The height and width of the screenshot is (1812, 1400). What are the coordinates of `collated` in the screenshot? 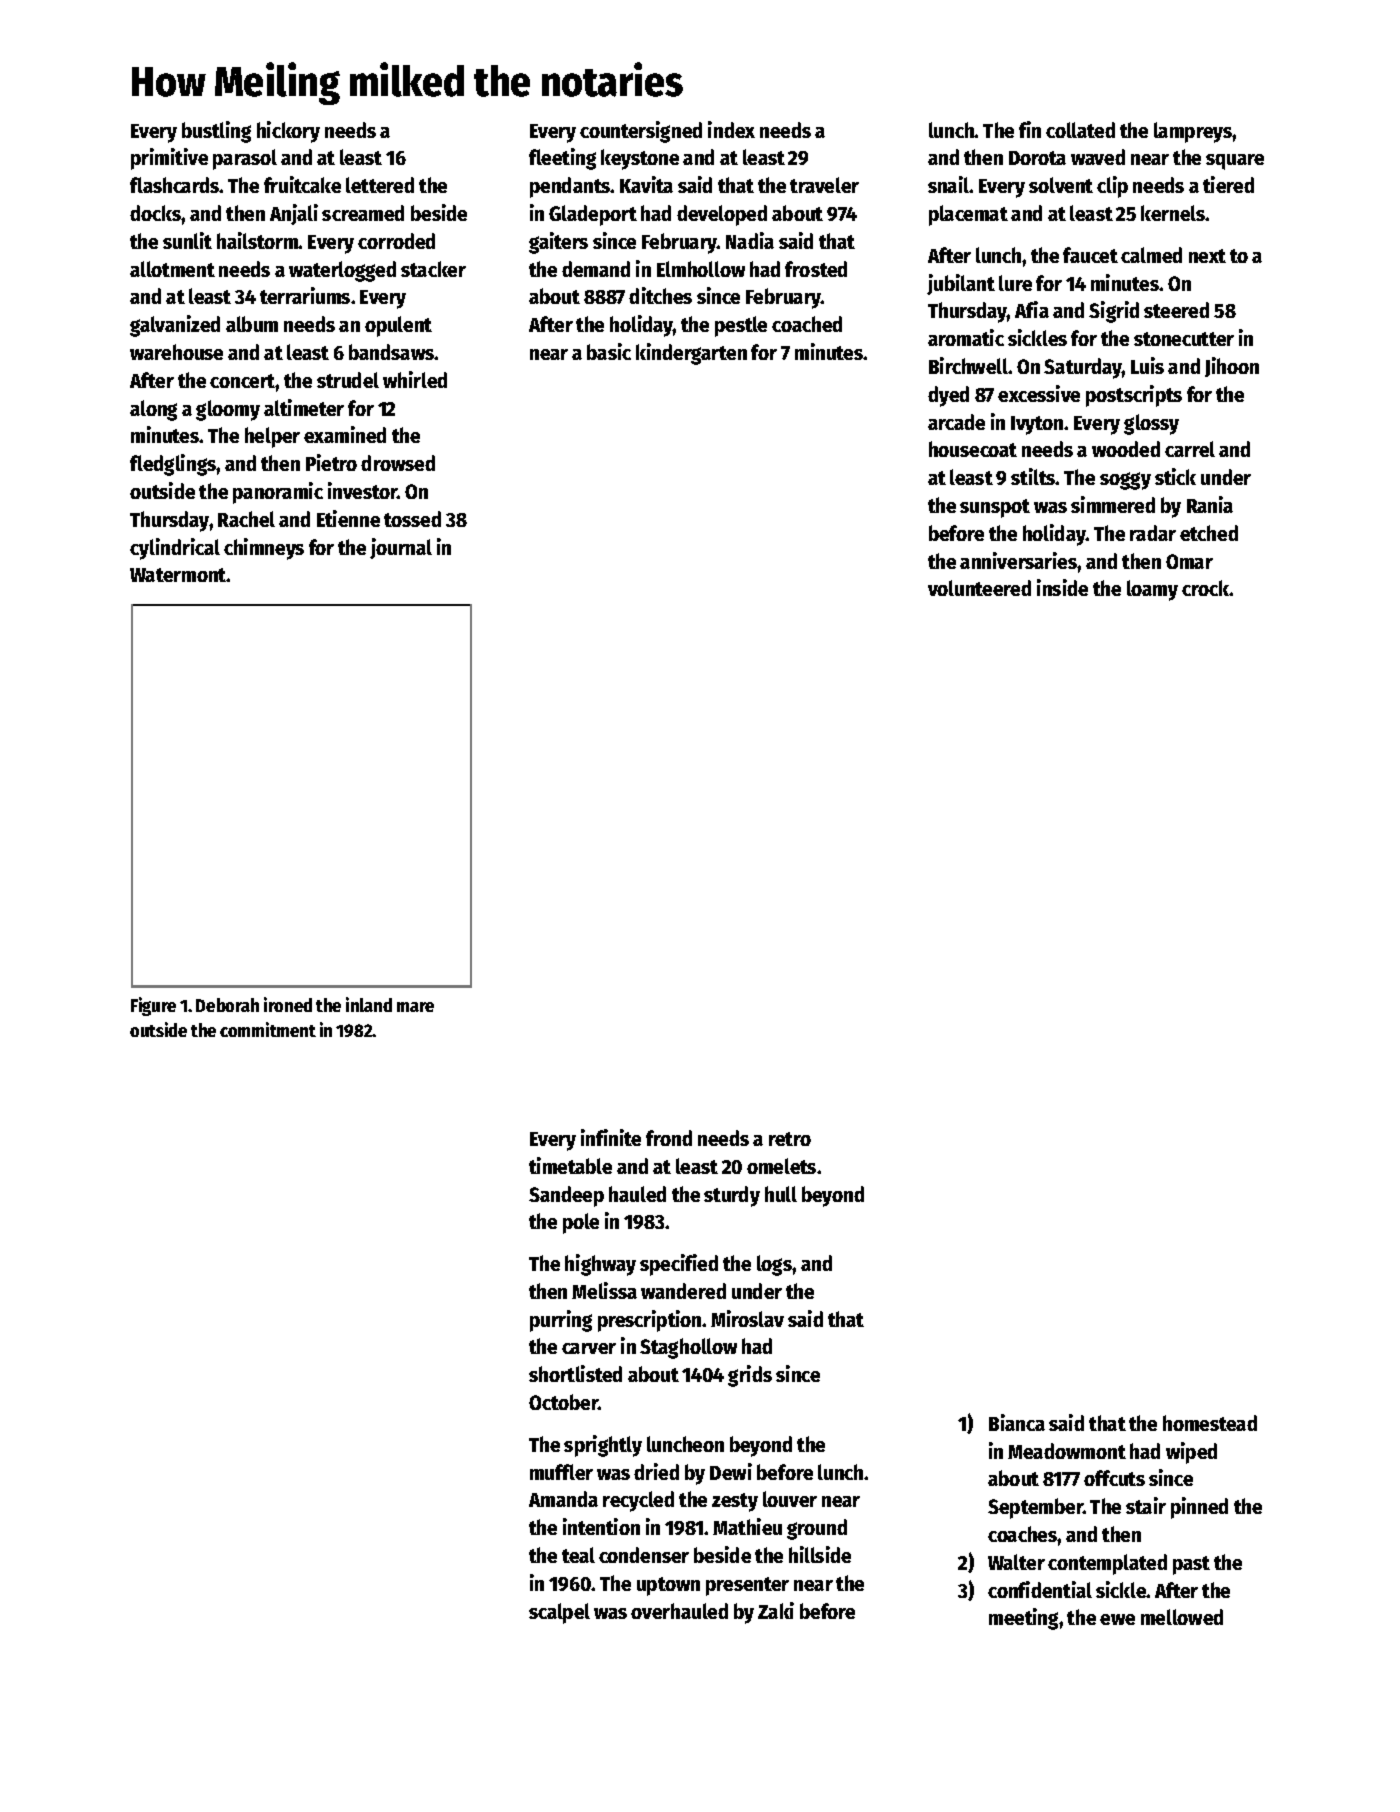 It's located at (1080, 130).
